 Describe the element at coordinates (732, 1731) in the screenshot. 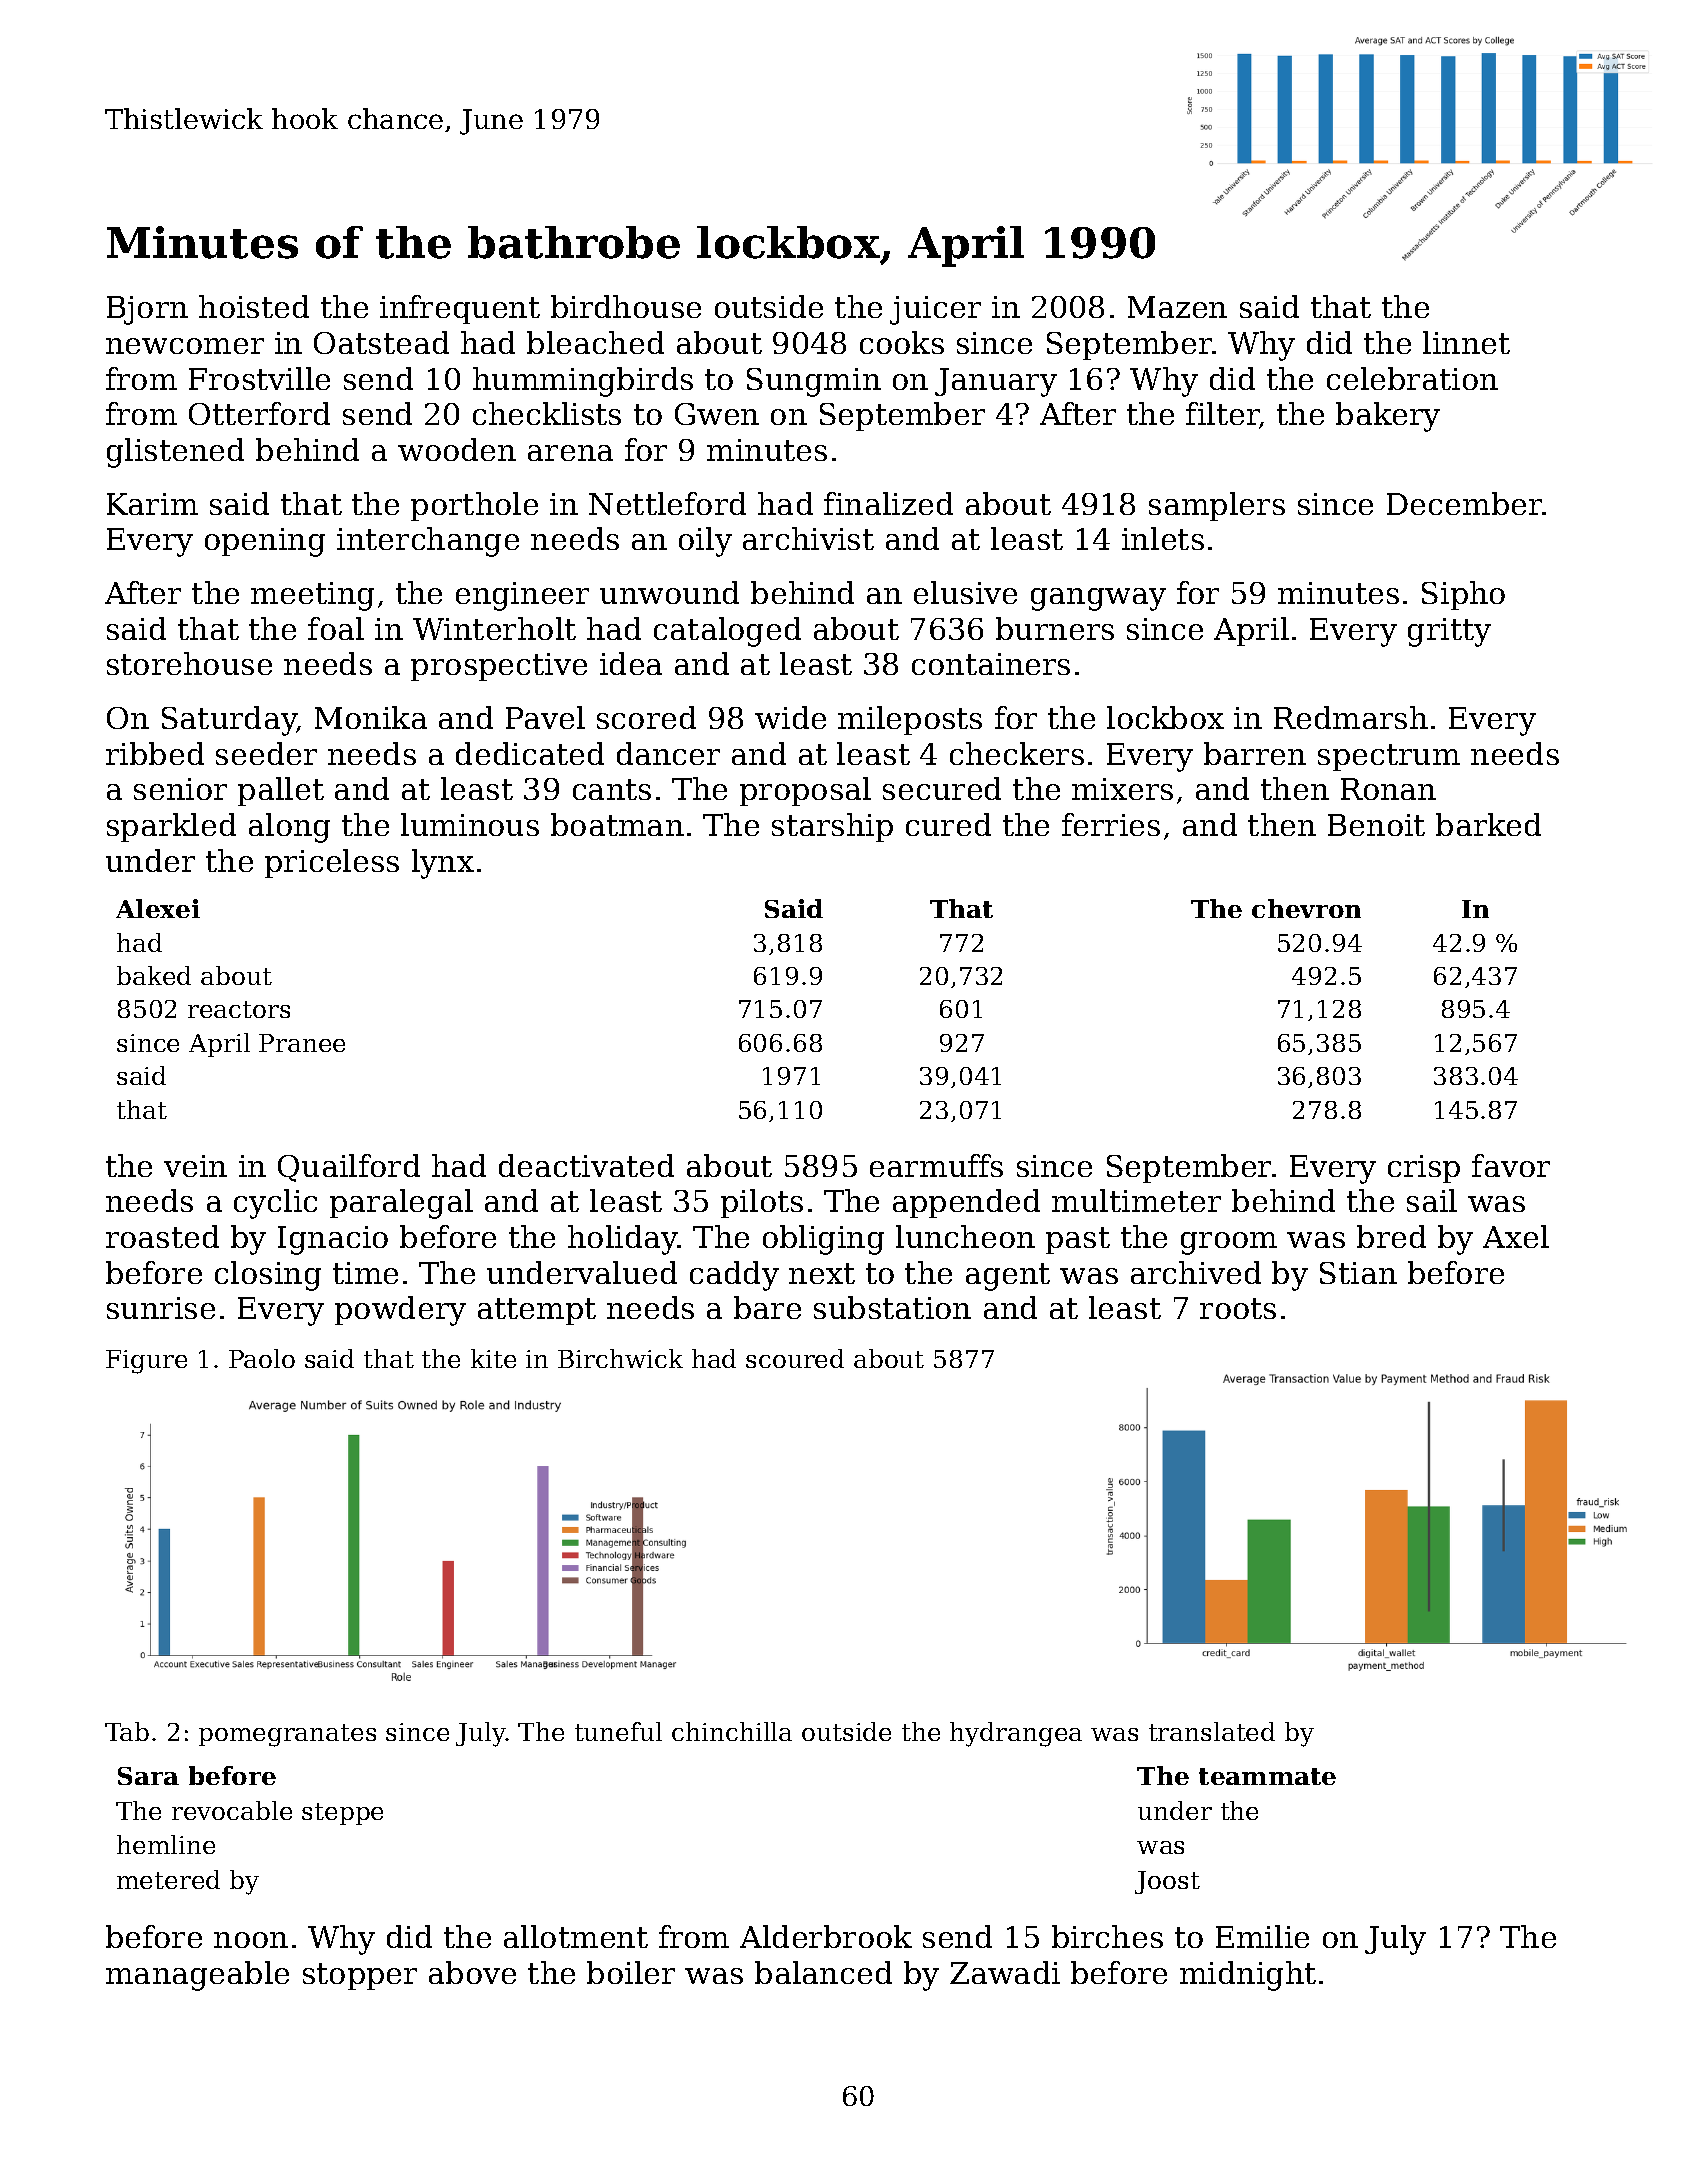

I see `chinchilla` at that location.
